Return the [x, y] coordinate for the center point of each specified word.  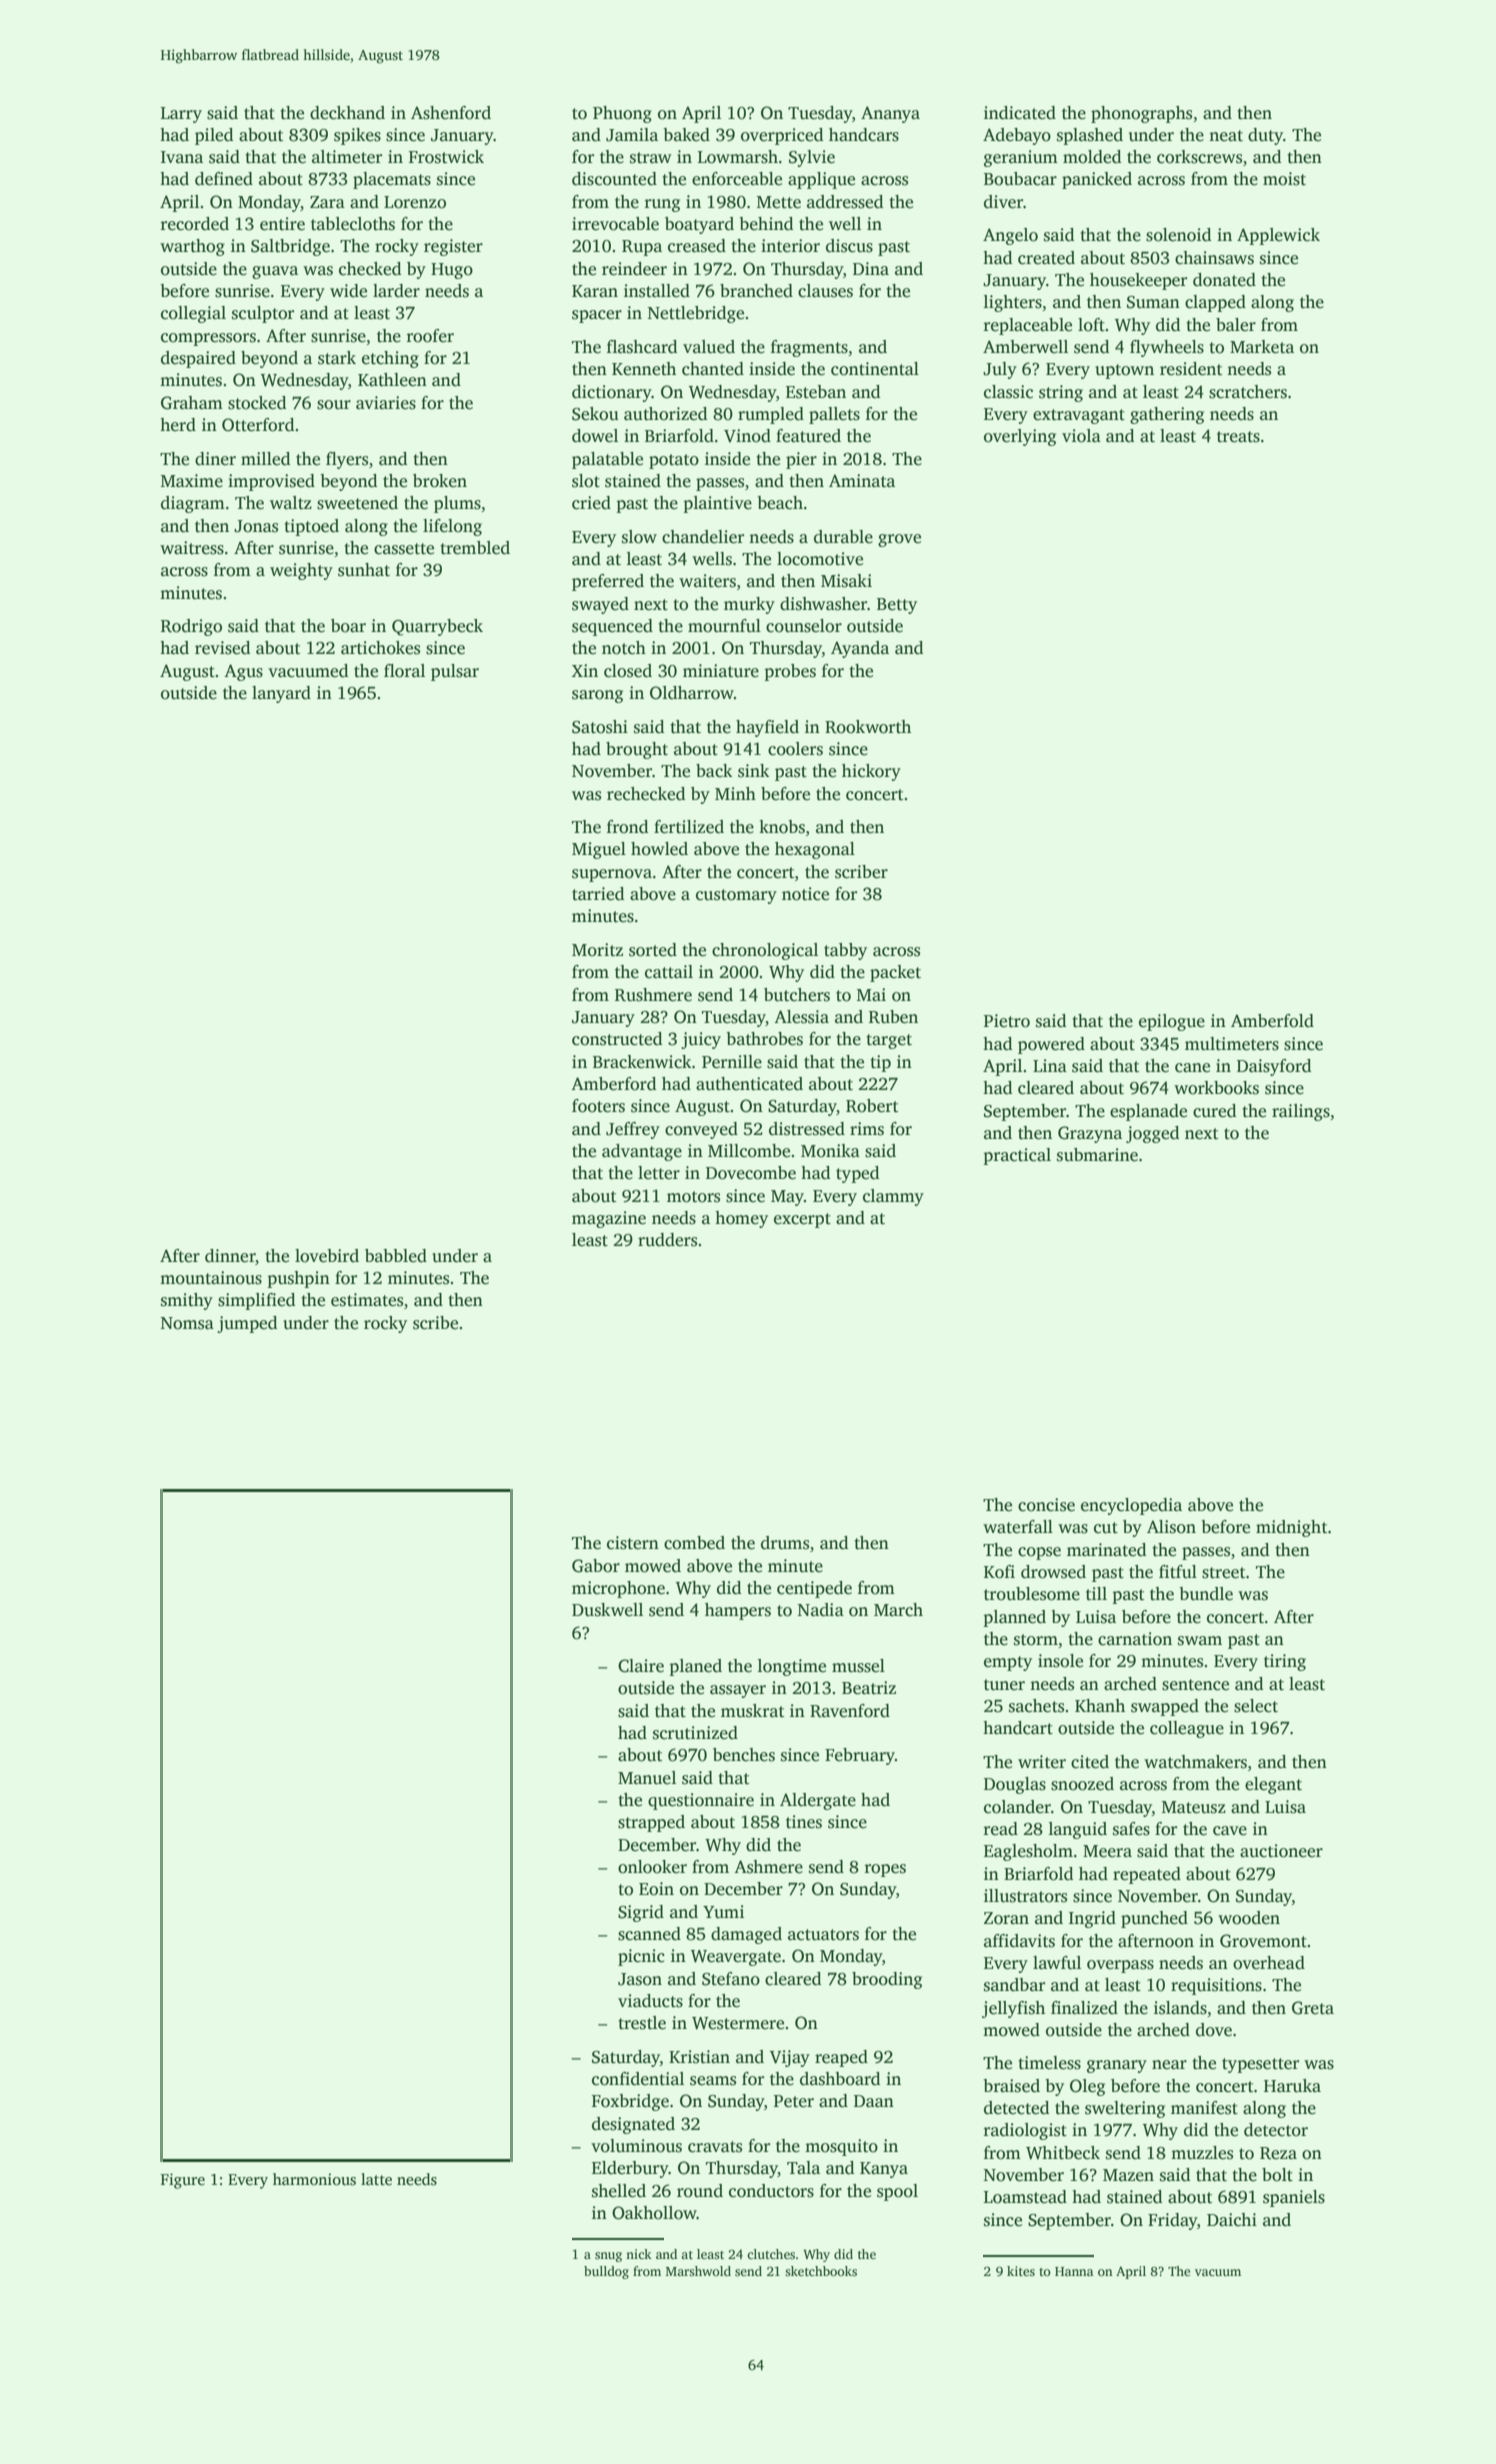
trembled [475, 548]
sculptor [263, 314]
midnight [1291, 1528]
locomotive [820, 559]
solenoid [1178, 235]
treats [1238, 437]
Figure [182, 2181]
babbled [396, 1256]
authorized [665, 414]
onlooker [652, 1867]
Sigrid [641, 1913]
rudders [667, 1240]
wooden [1249, 1918]
